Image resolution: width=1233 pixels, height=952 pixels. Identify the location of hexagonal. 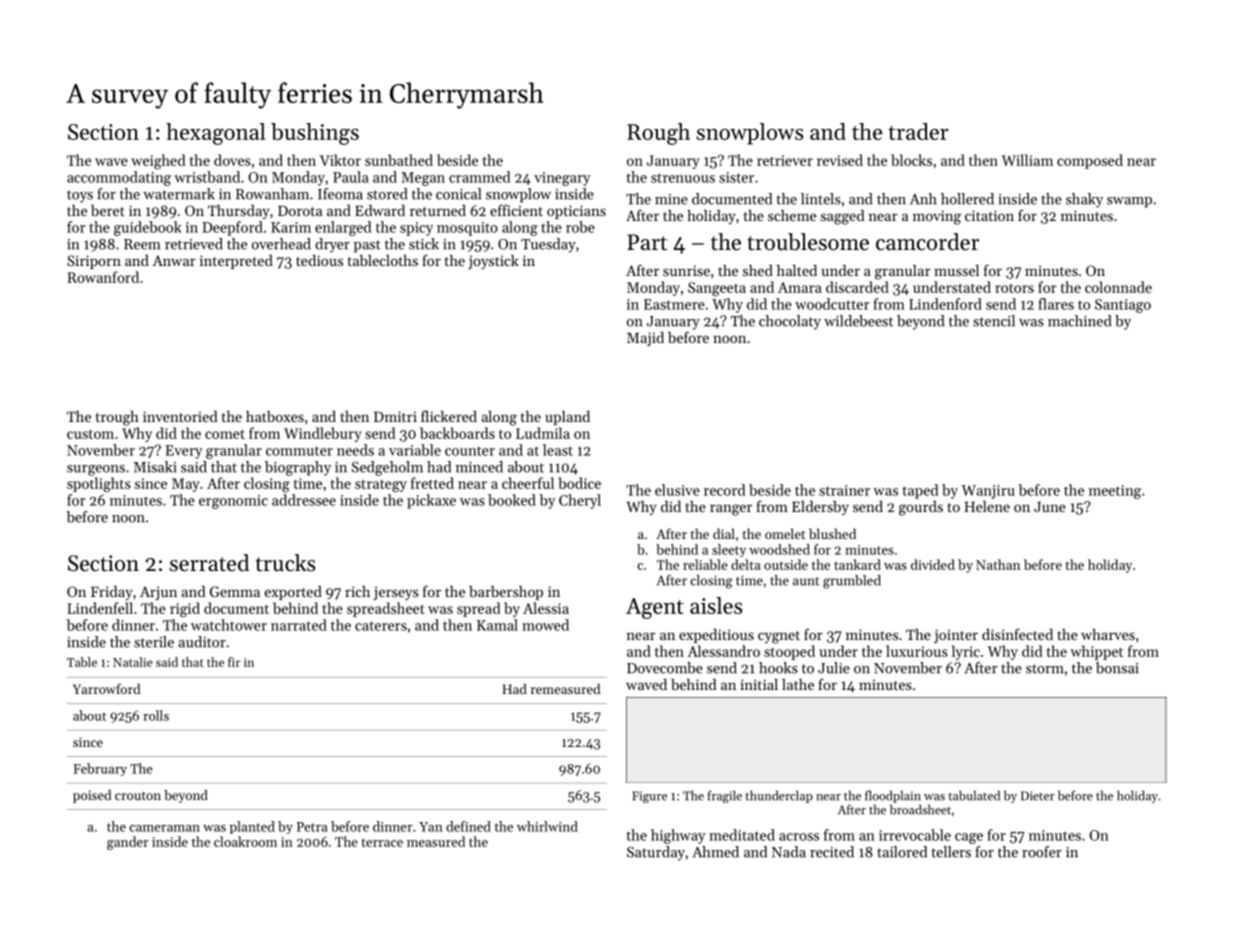
(216, 134).
